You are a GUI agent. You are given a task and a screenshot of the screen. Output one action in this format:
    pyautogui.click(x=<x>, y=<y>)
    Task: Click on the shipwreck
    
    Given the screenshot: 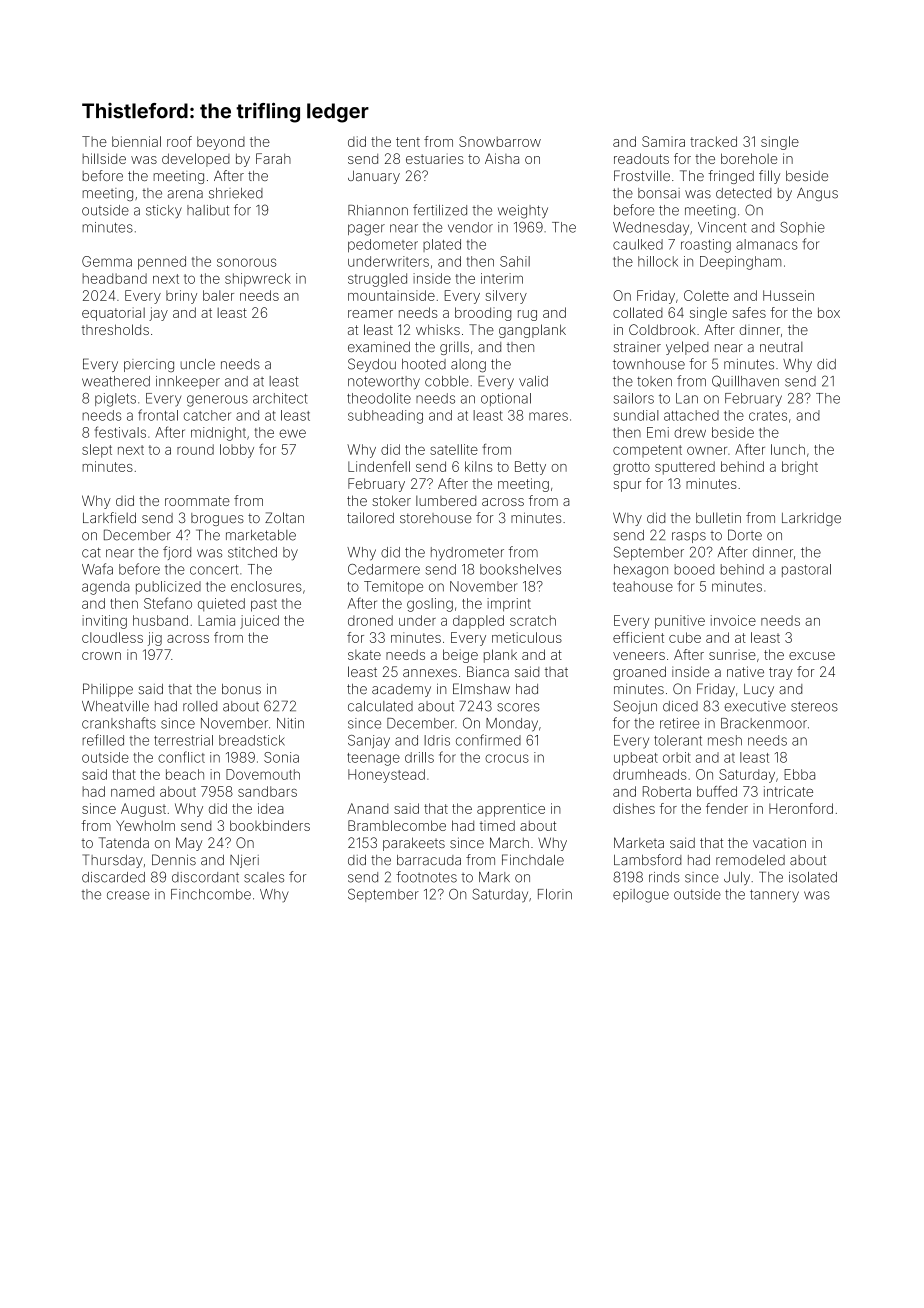 What is the action you would take?
    pyautogui.click(x=258, y=280)
